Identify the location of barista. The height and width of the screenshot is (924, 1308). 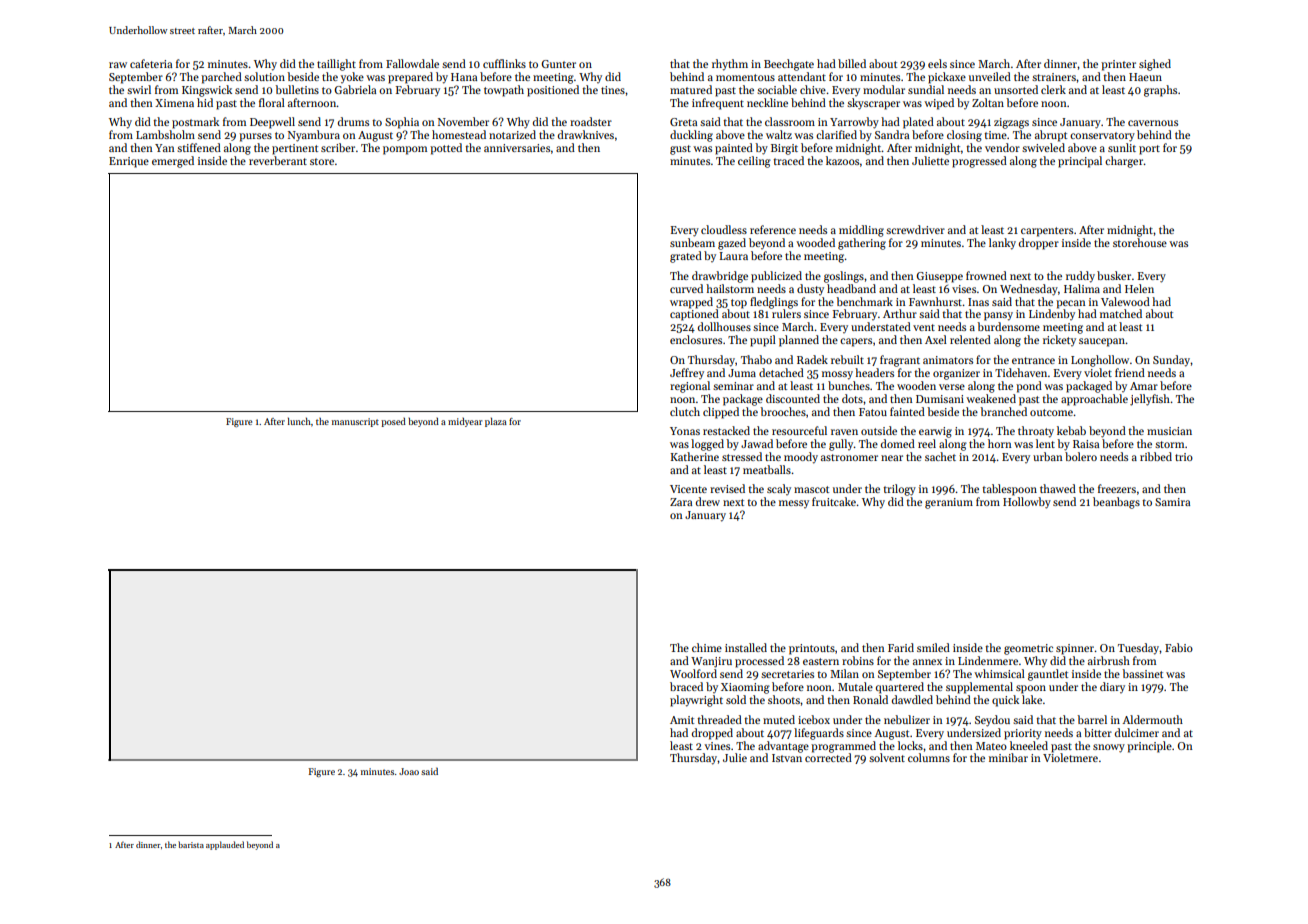
(191, 844).
